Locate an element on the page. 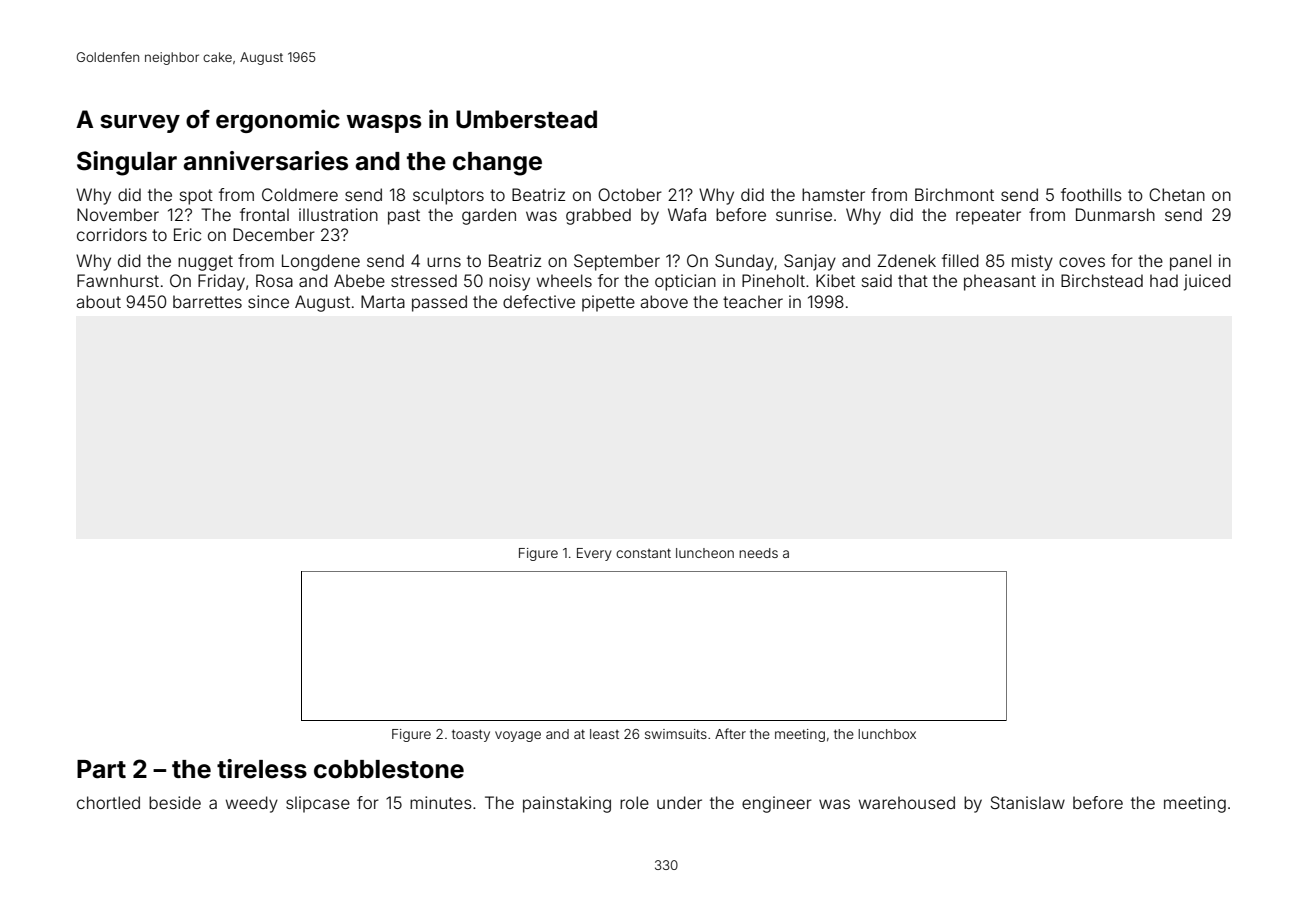 Image resolution: width=1308 pixels, height=924 pixels. luncheon is located at coordinates (705, 553).
